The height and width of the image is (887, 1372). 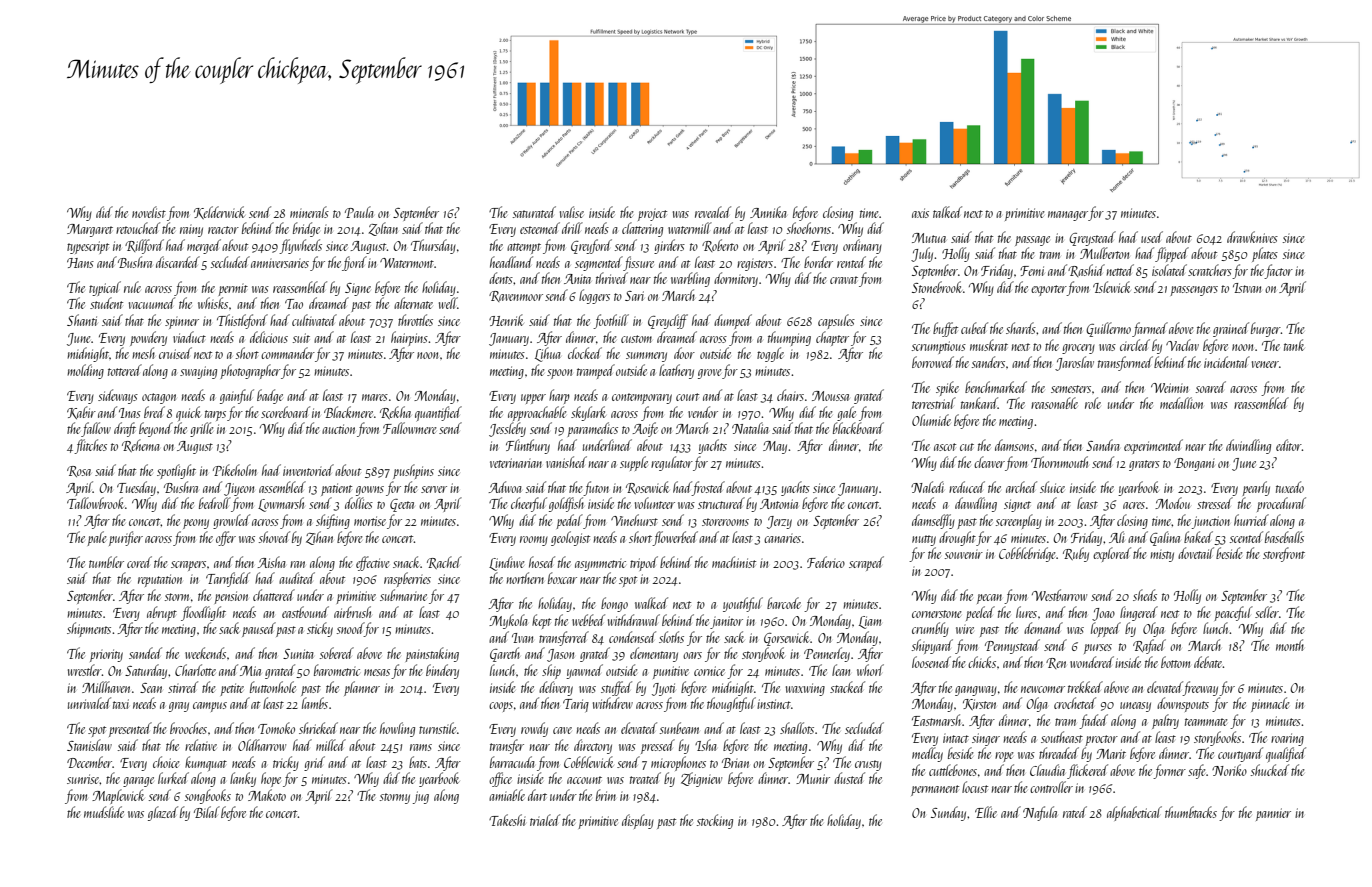 I want to click on Brian, so click(x=735, y=763).
